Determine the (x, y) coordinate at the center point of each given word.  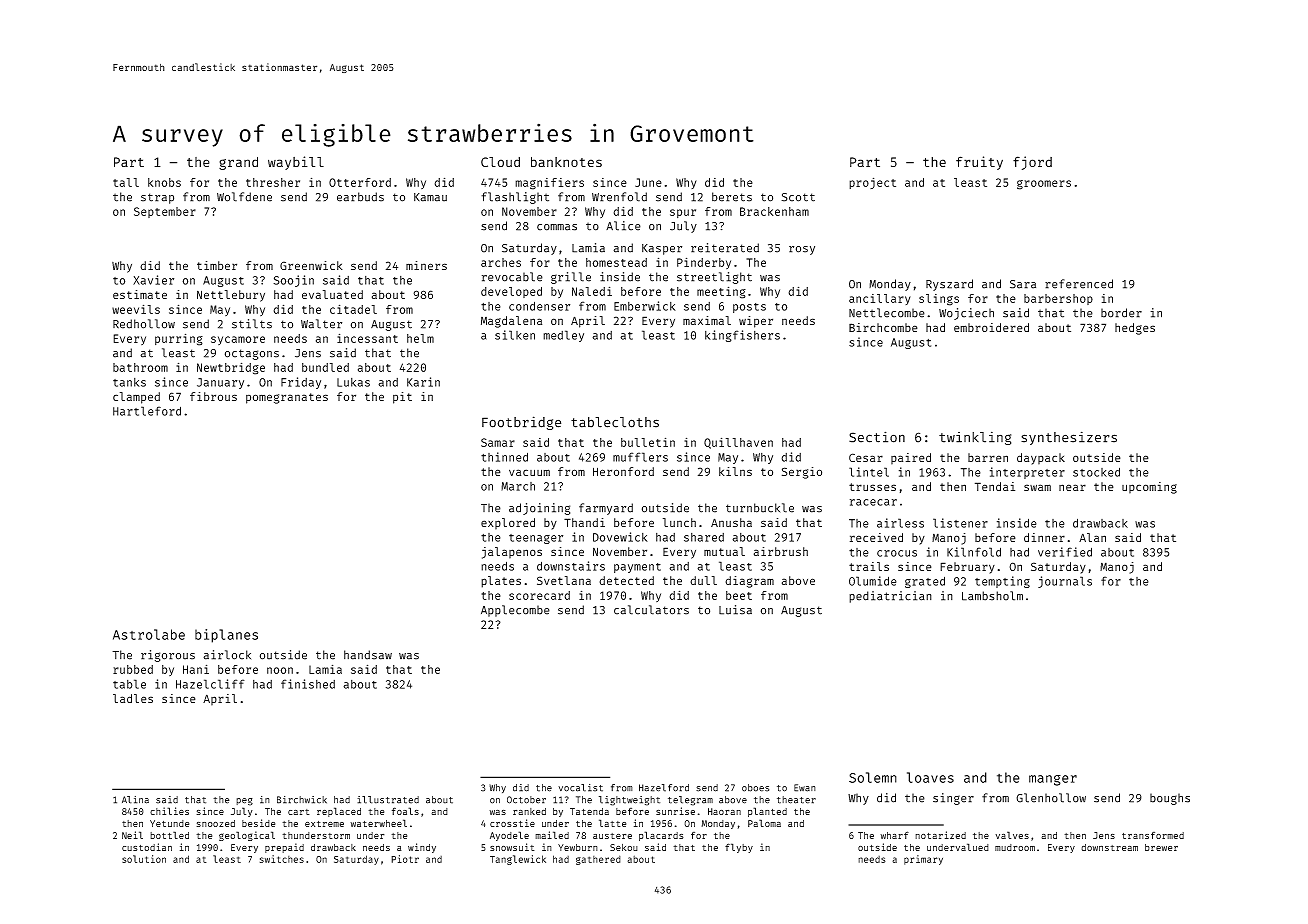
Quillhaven (738, 443)
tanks (129, 382)
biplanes (226, 636)
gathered (598, 860)
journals (1065, 582)
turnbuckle (760, 508)
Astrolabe (149, 634)
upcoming (1149, 488)
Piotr (405, 859)
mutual (724, 551)
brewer (1161, 847)
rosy (802, 250)
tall (126, 182)
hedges (1135, 329)
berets (732, 197)
